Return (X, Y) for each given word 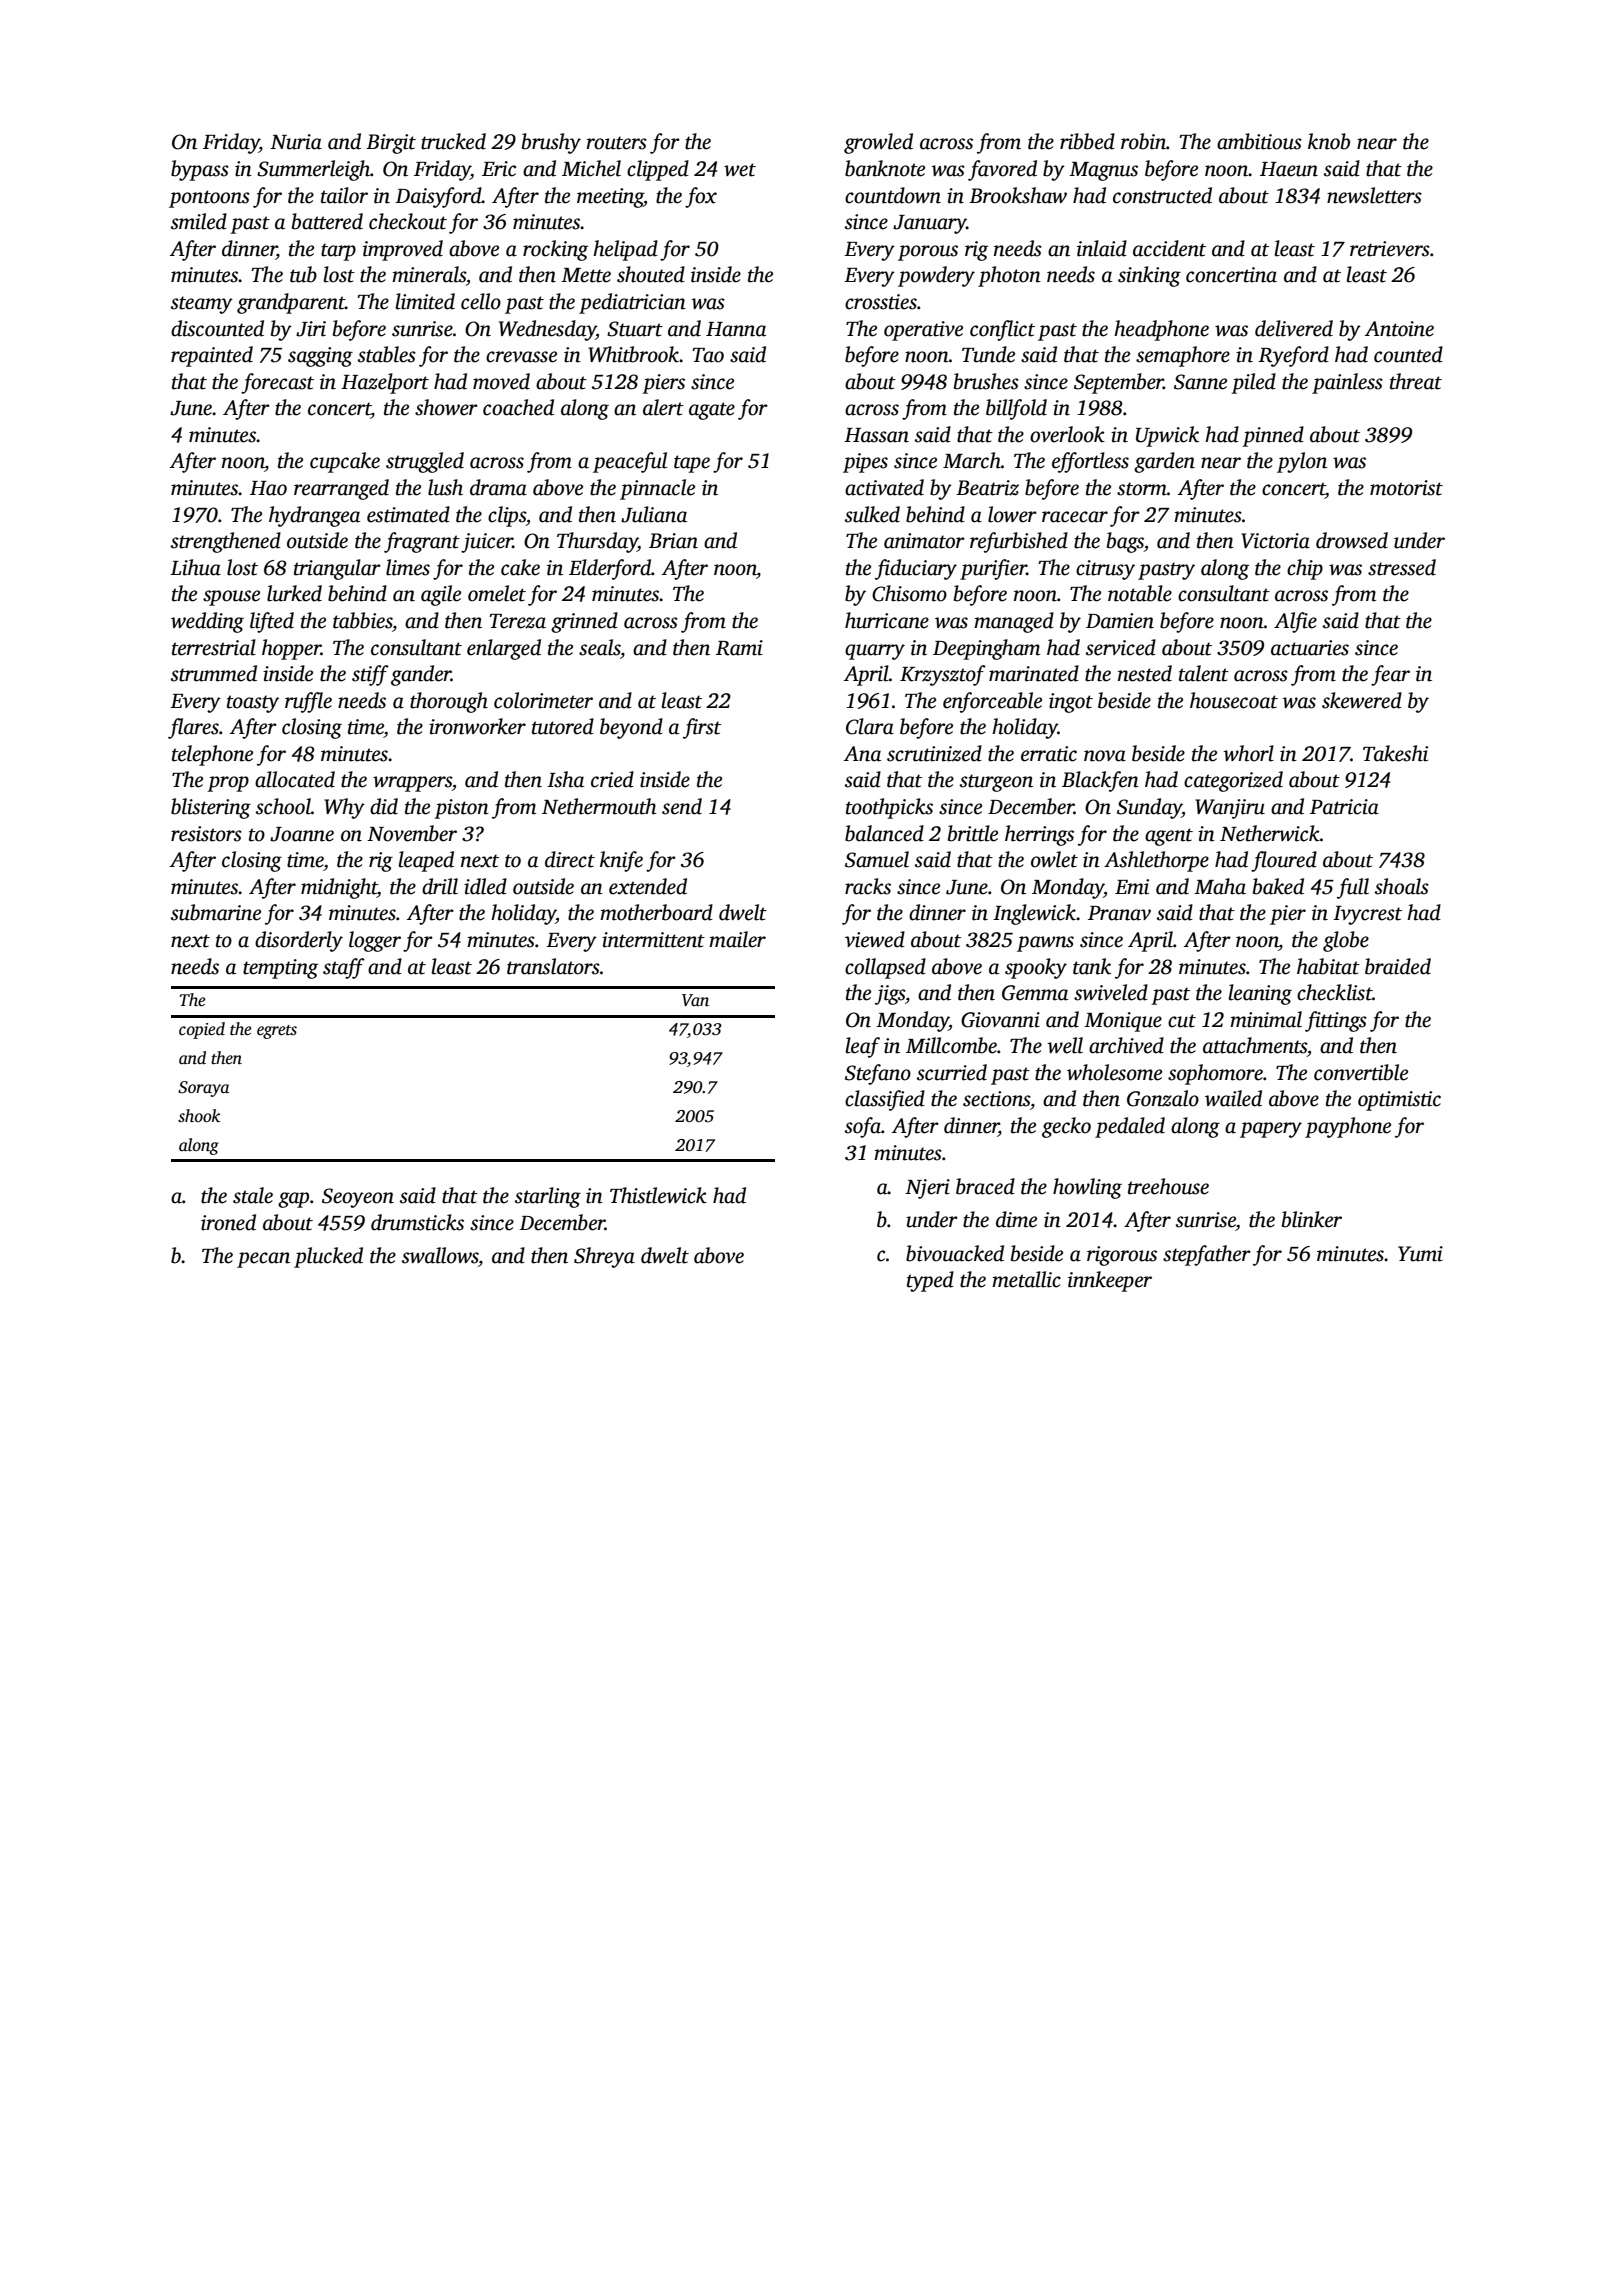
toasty (253, 704)
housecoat (1234, 700)
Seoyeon (358, 1198)
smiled (199, 221)
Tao (708, 355)
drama (498, 487)
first (702, 728)
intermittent (653, 940)
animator (924, 541)
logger (375, 941)
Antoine (1399, 329)
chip (1305, 569)
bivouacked (955, 1253)
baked (1278, 886)
